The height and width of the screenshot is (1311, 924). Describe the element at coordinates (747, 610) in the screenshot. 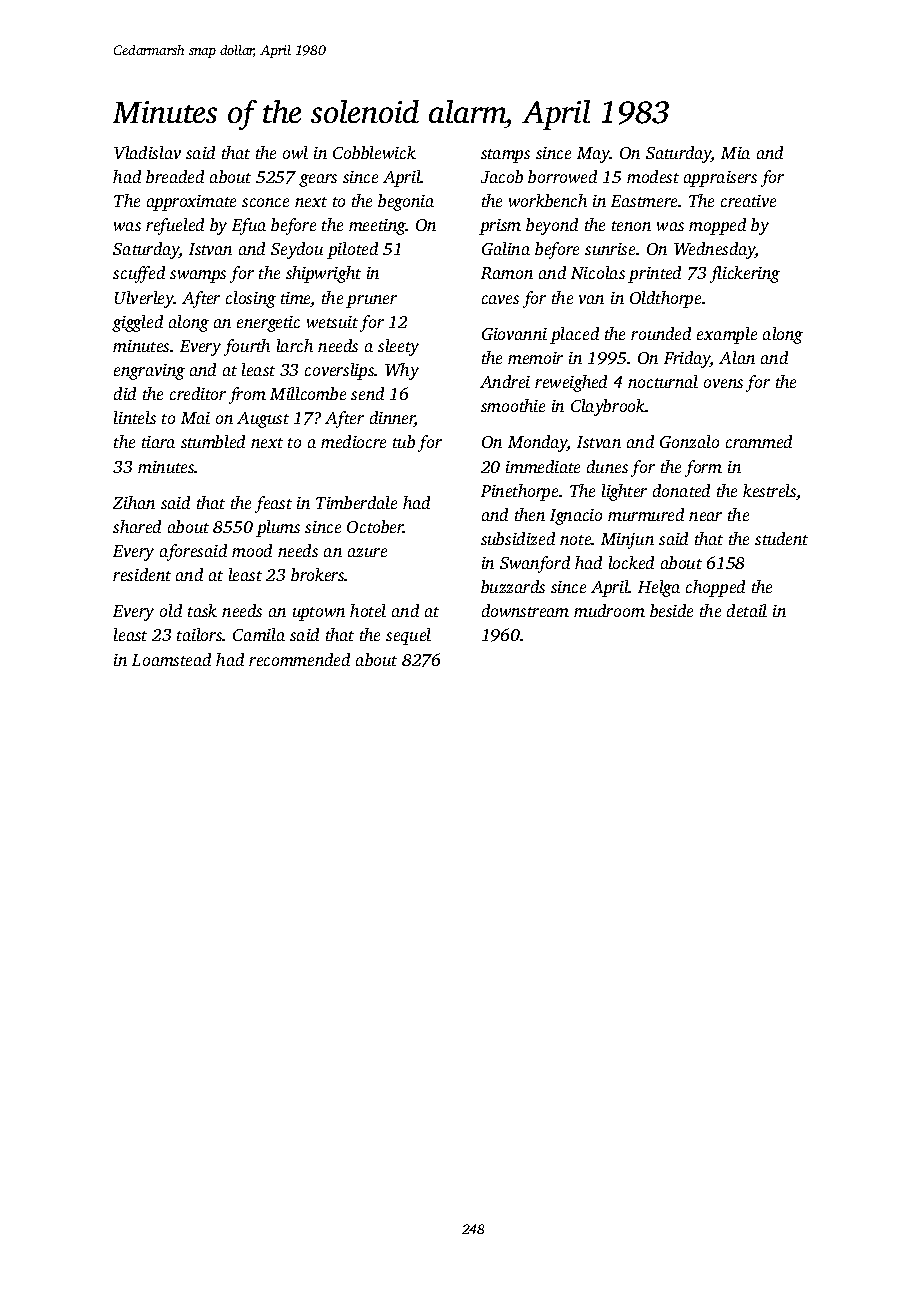

I see `detail` at that location.
